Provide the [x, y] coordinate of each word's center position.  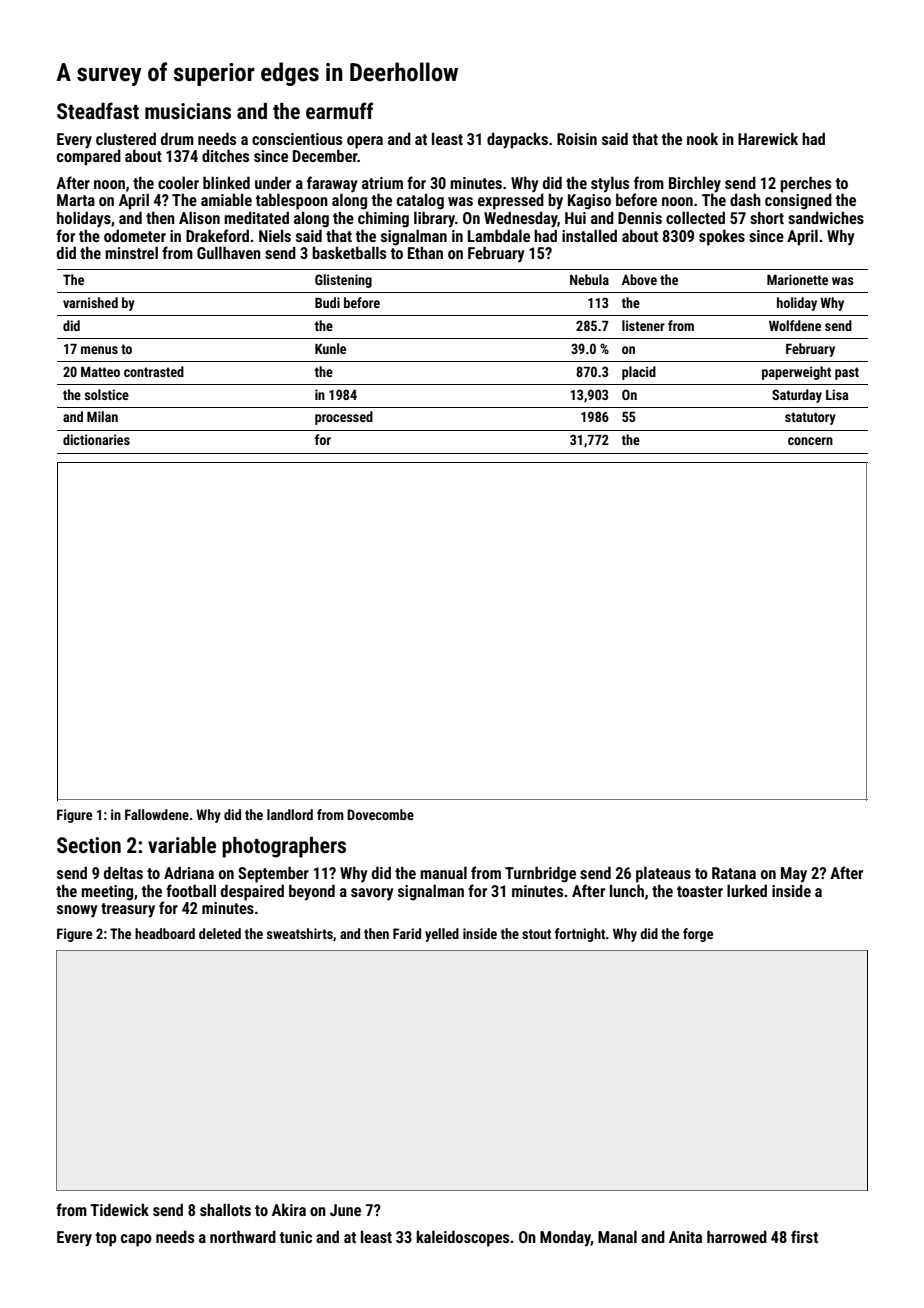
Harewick [768, 138]
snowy [77, 911]
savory [372, 894]
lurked [747, 890]
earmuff [339, 110]
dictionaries [96, 439]
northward [243, 1236]
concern [810, 441]
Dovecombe [380, 814]
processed [344, 418]
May [794, 875]
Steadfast [98, 111]
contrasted [154, 371]
